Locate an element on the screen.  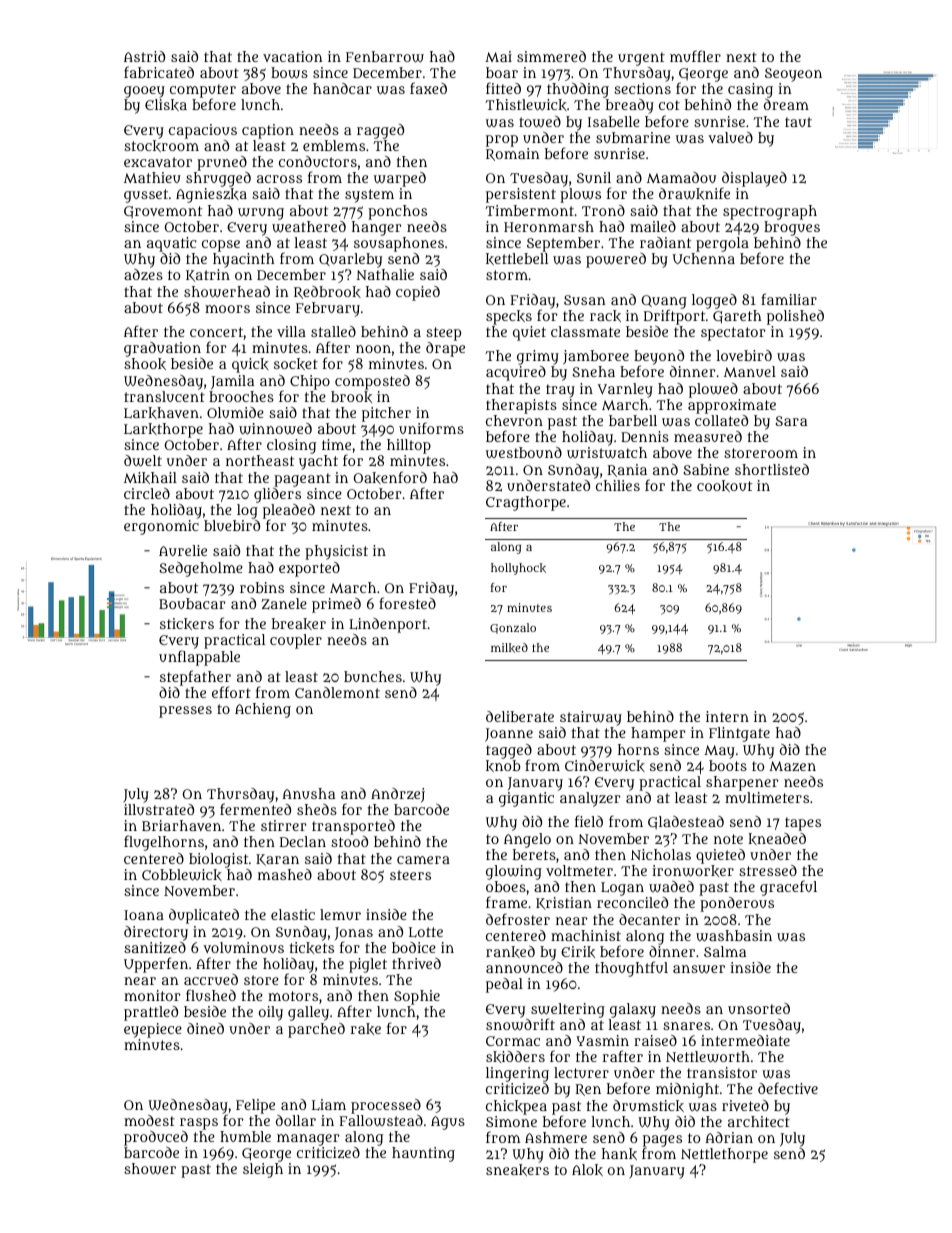
northeast is located at coordinates (260, 460).
